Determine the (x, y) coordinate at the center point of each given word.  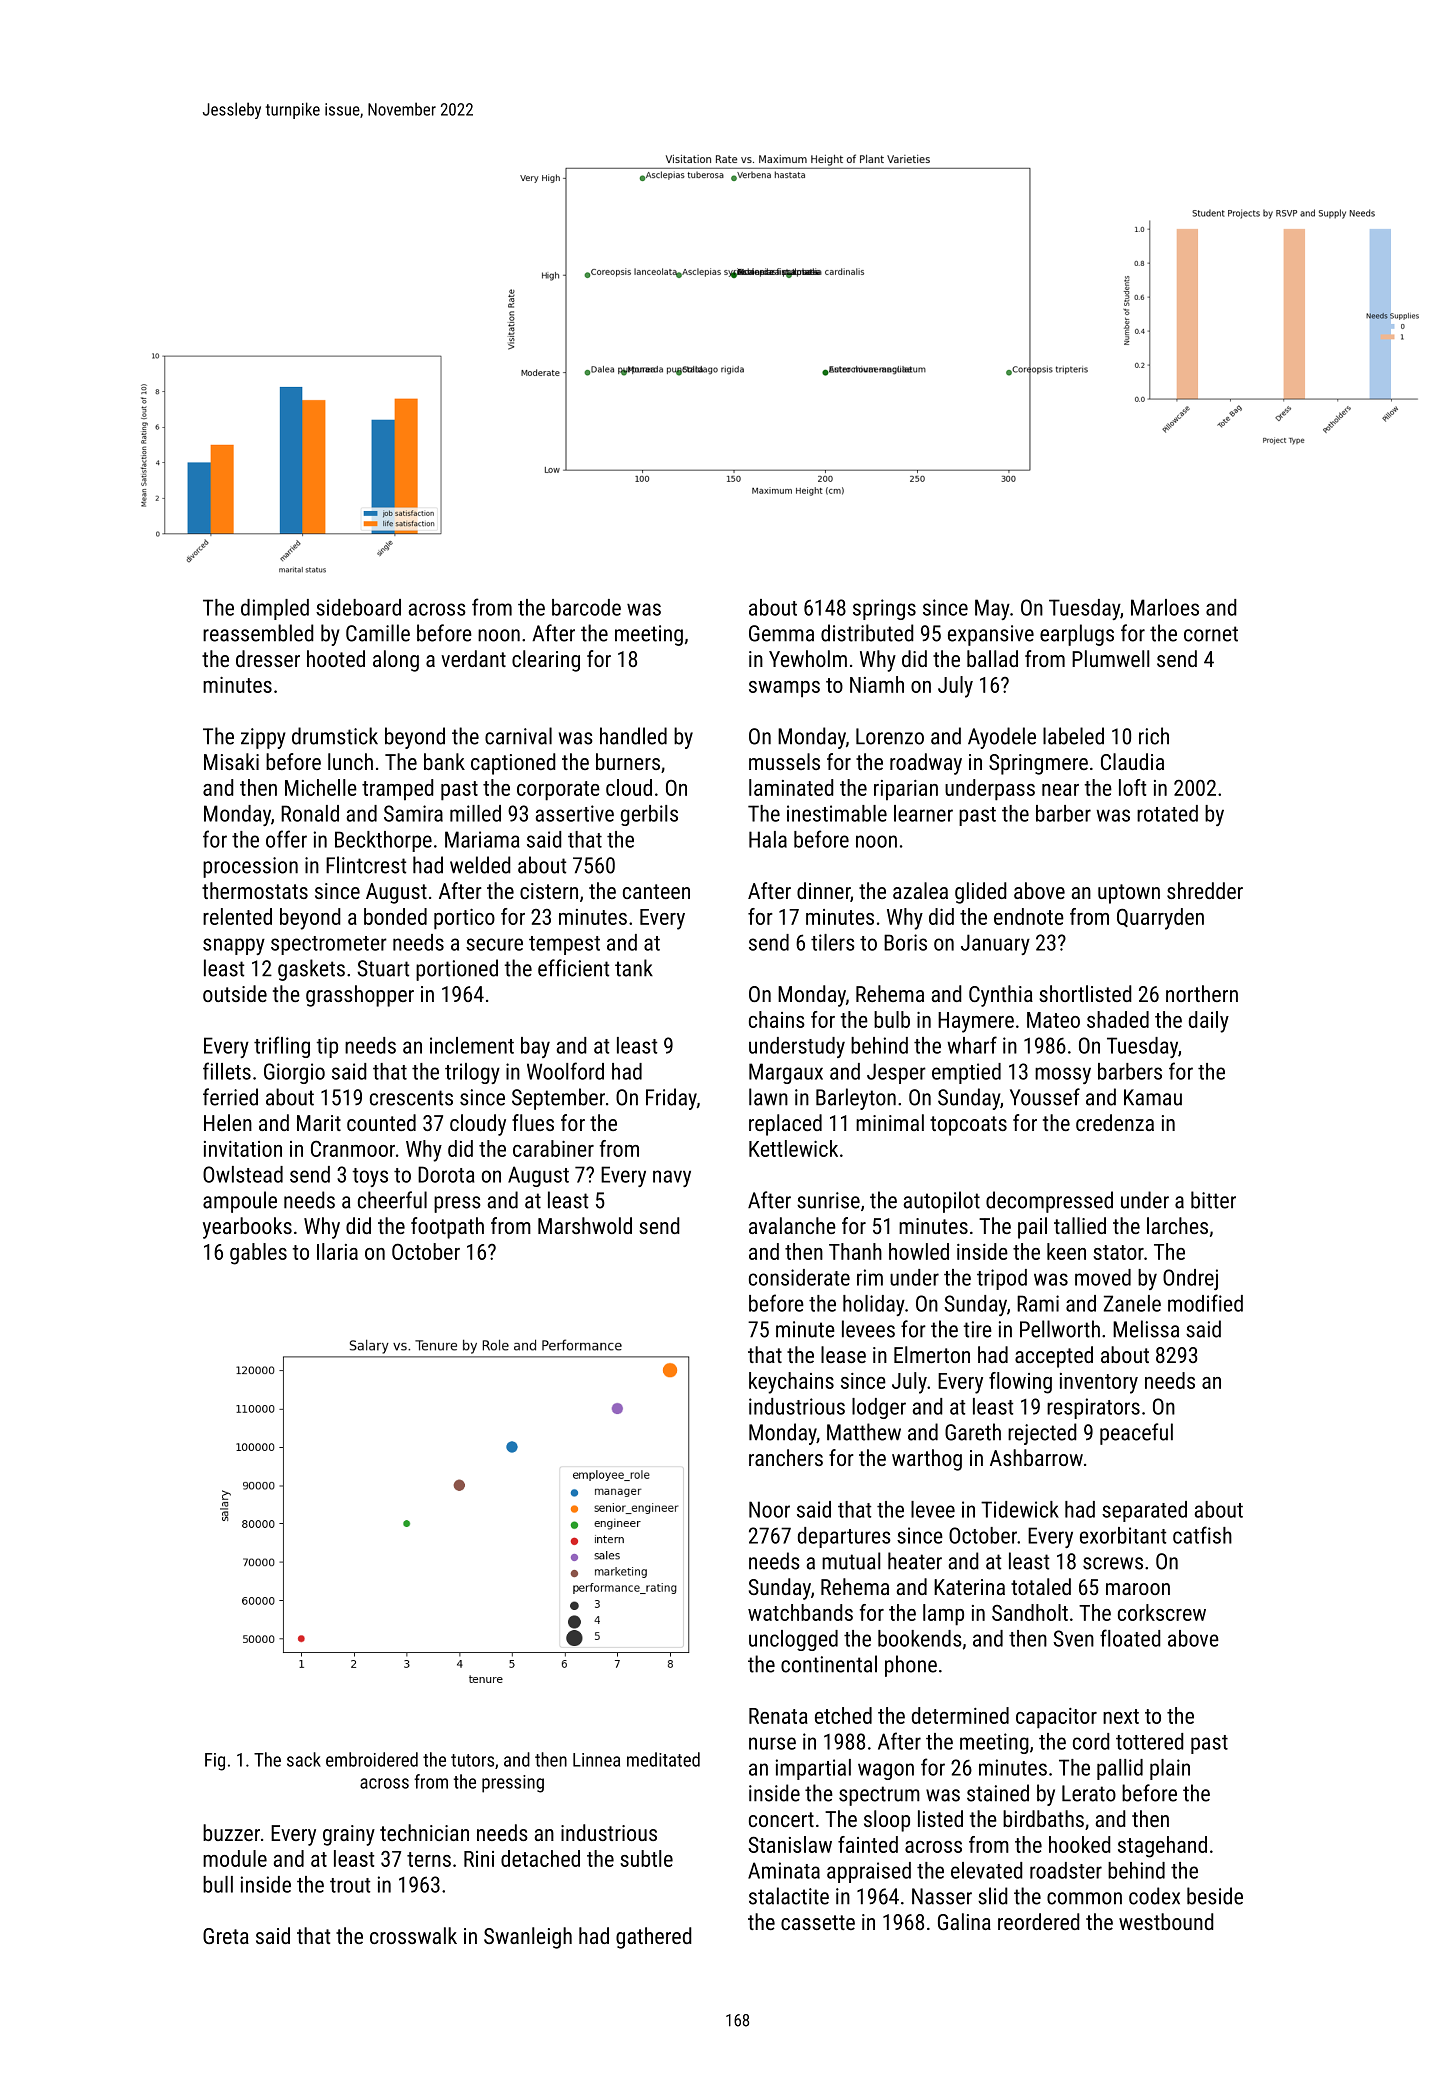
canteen (656, 891)
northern (1202, 993)
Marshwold (585, 1225)
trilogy (472, 1073)
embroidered (372, 1759)
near (1060, 790)
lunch (350, 761)
